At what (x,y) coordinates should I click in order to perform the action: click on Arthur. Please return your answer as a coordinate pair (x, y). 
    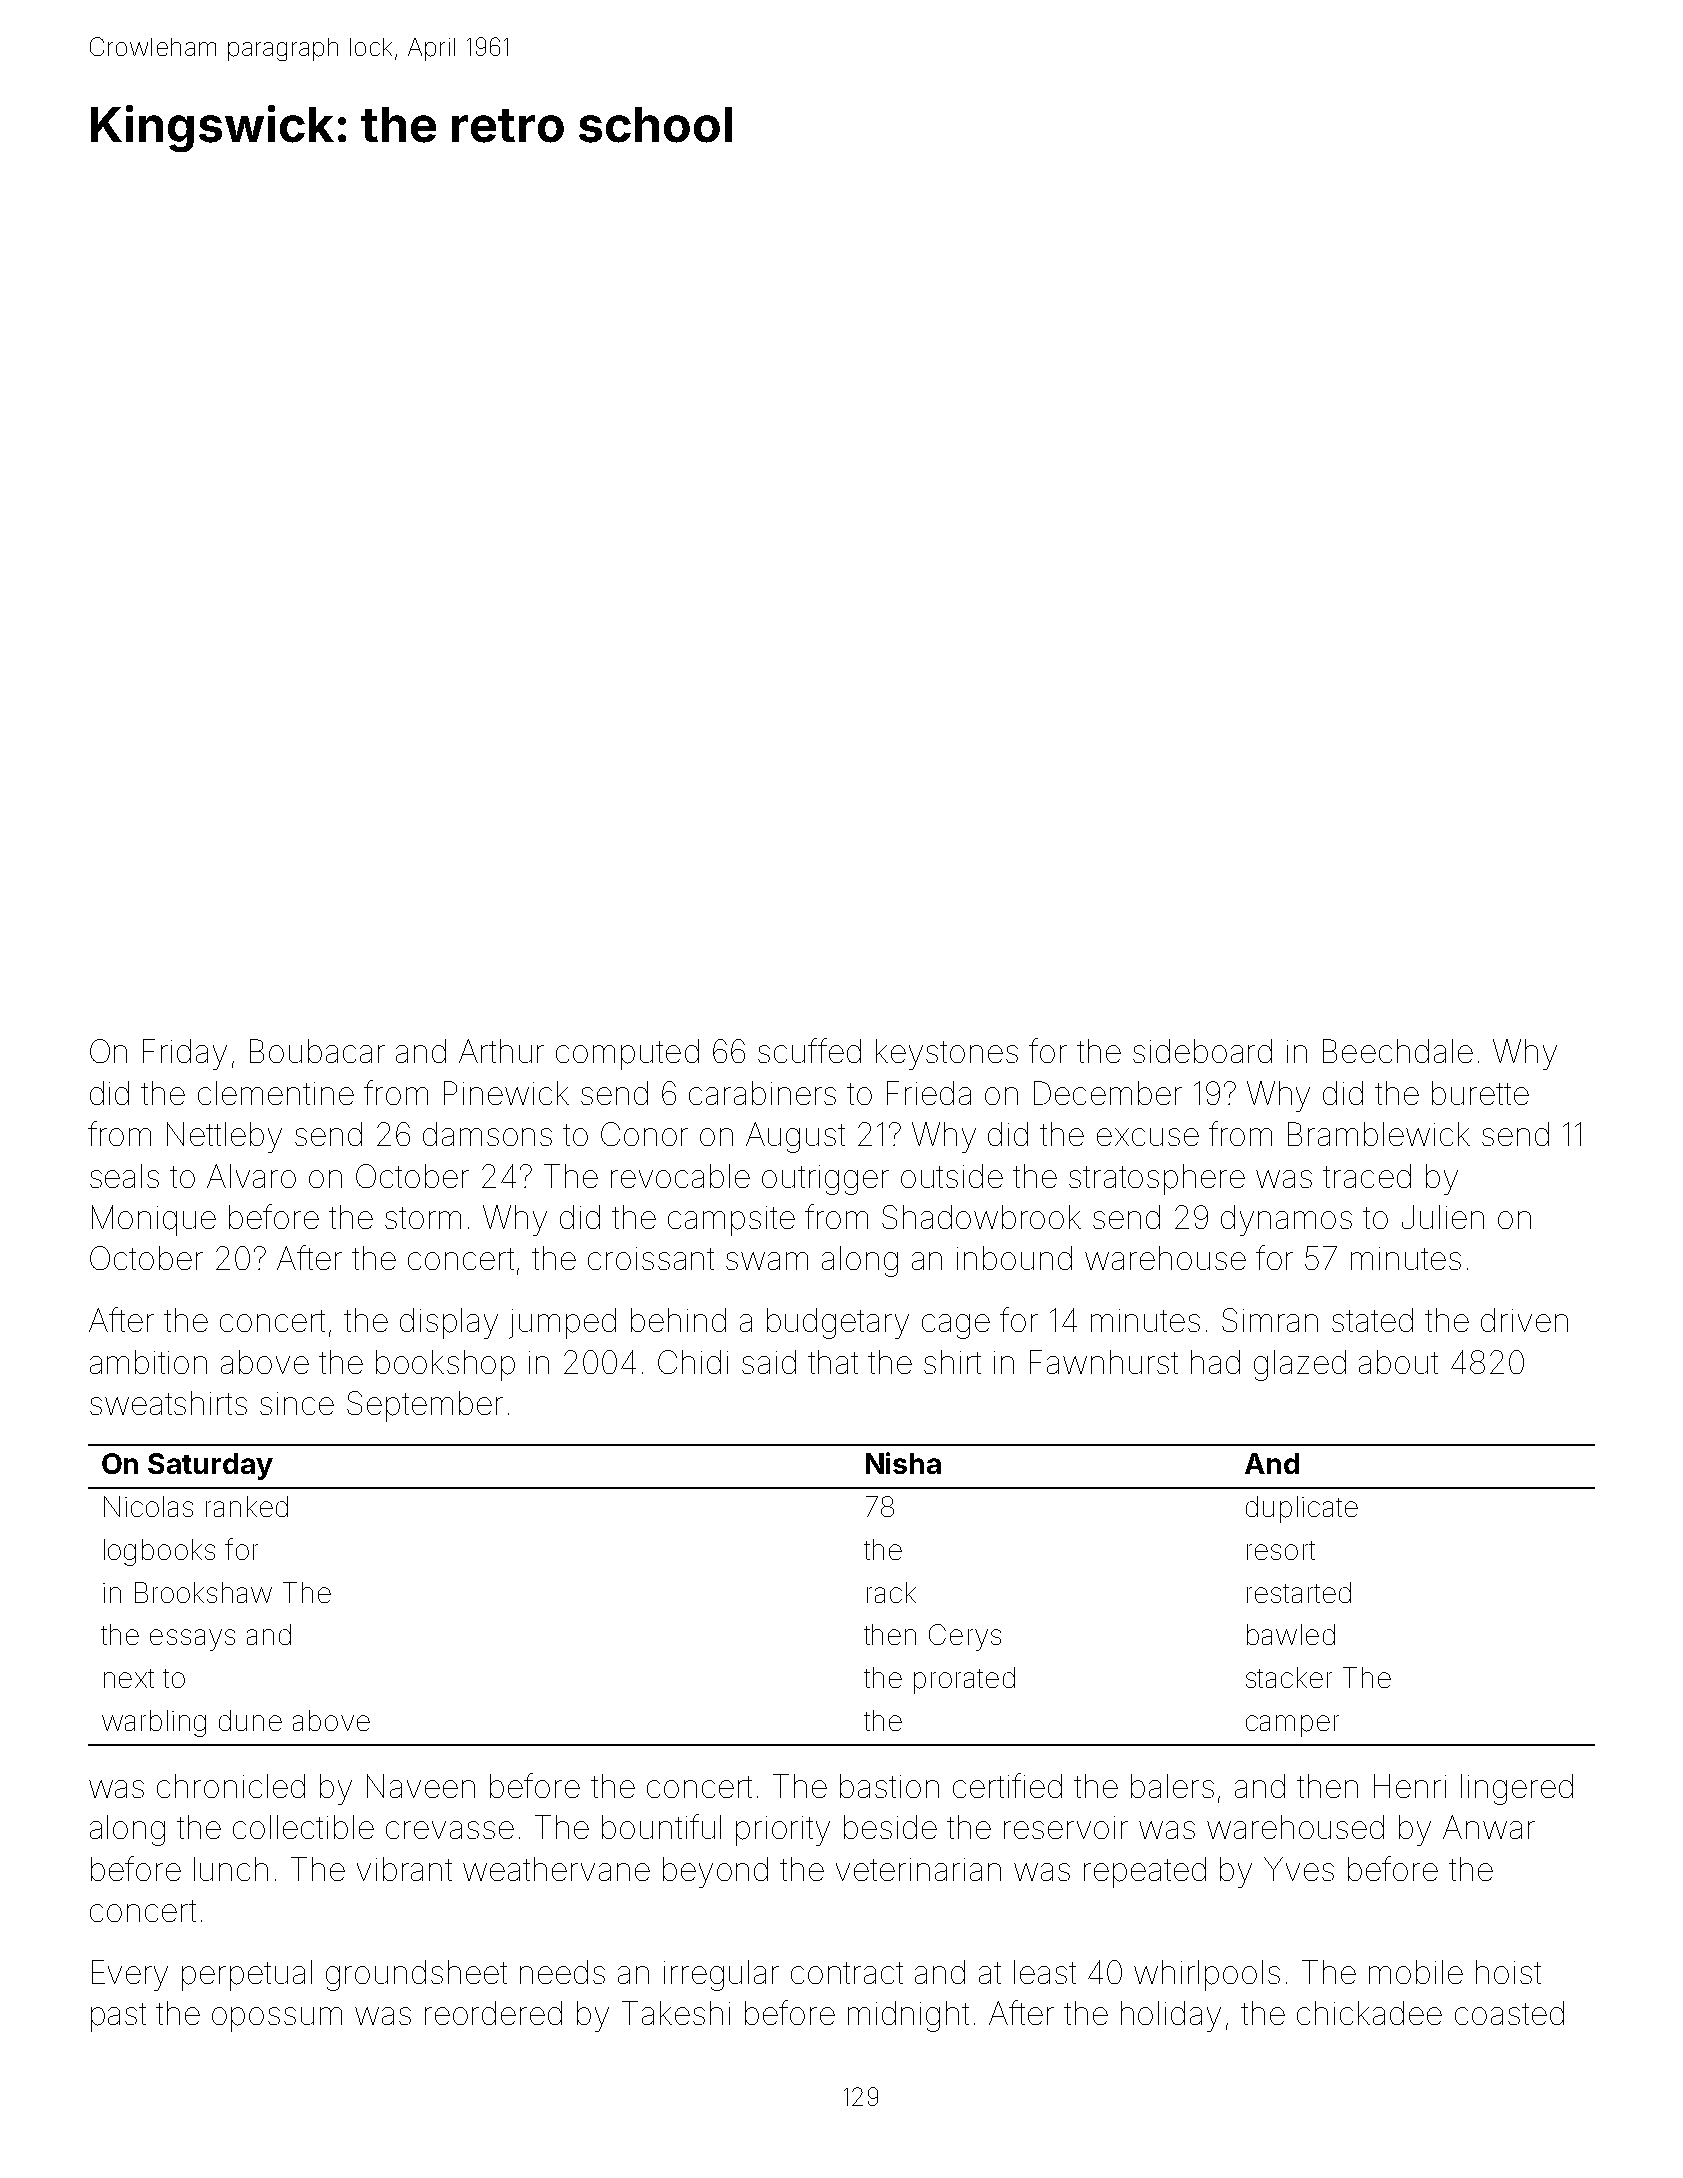
    Looking at the image, I should click on (501, 1051).
